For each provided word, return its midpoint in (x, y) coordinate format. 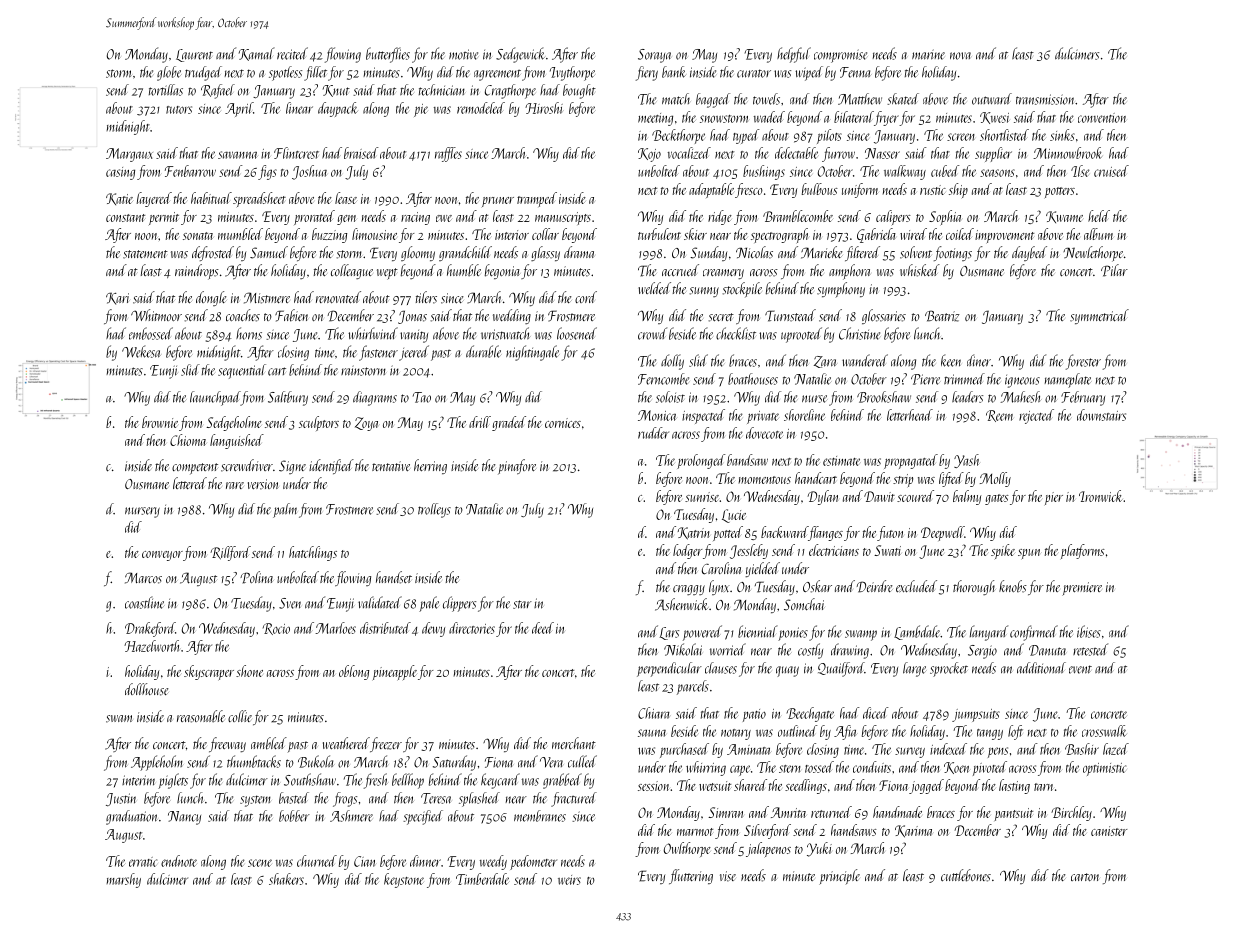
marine (928, 54)
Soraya (654, 56)
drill (480, 422)
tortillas (166, 90)
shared (750, 785)
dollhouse (147, 689)
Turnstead (790, 315)
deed (543, 628)
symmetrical (1099, 316)
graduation (131, 817)
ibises (1089, 631)
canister (1109, 831)
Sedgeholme (234, 423)
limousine (374, 234)
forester (1083, 362)
